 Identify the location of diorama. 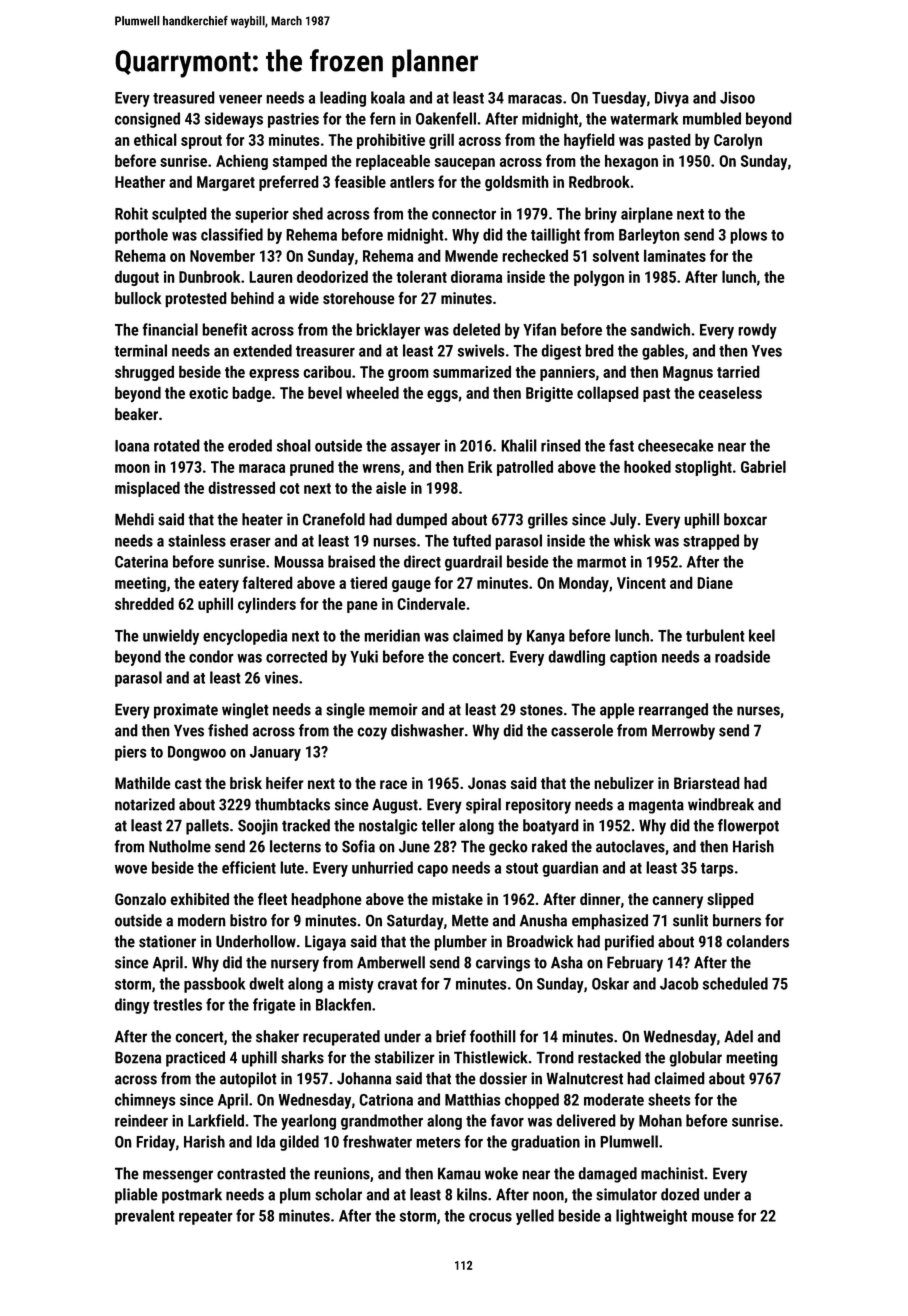
(476, 276).
